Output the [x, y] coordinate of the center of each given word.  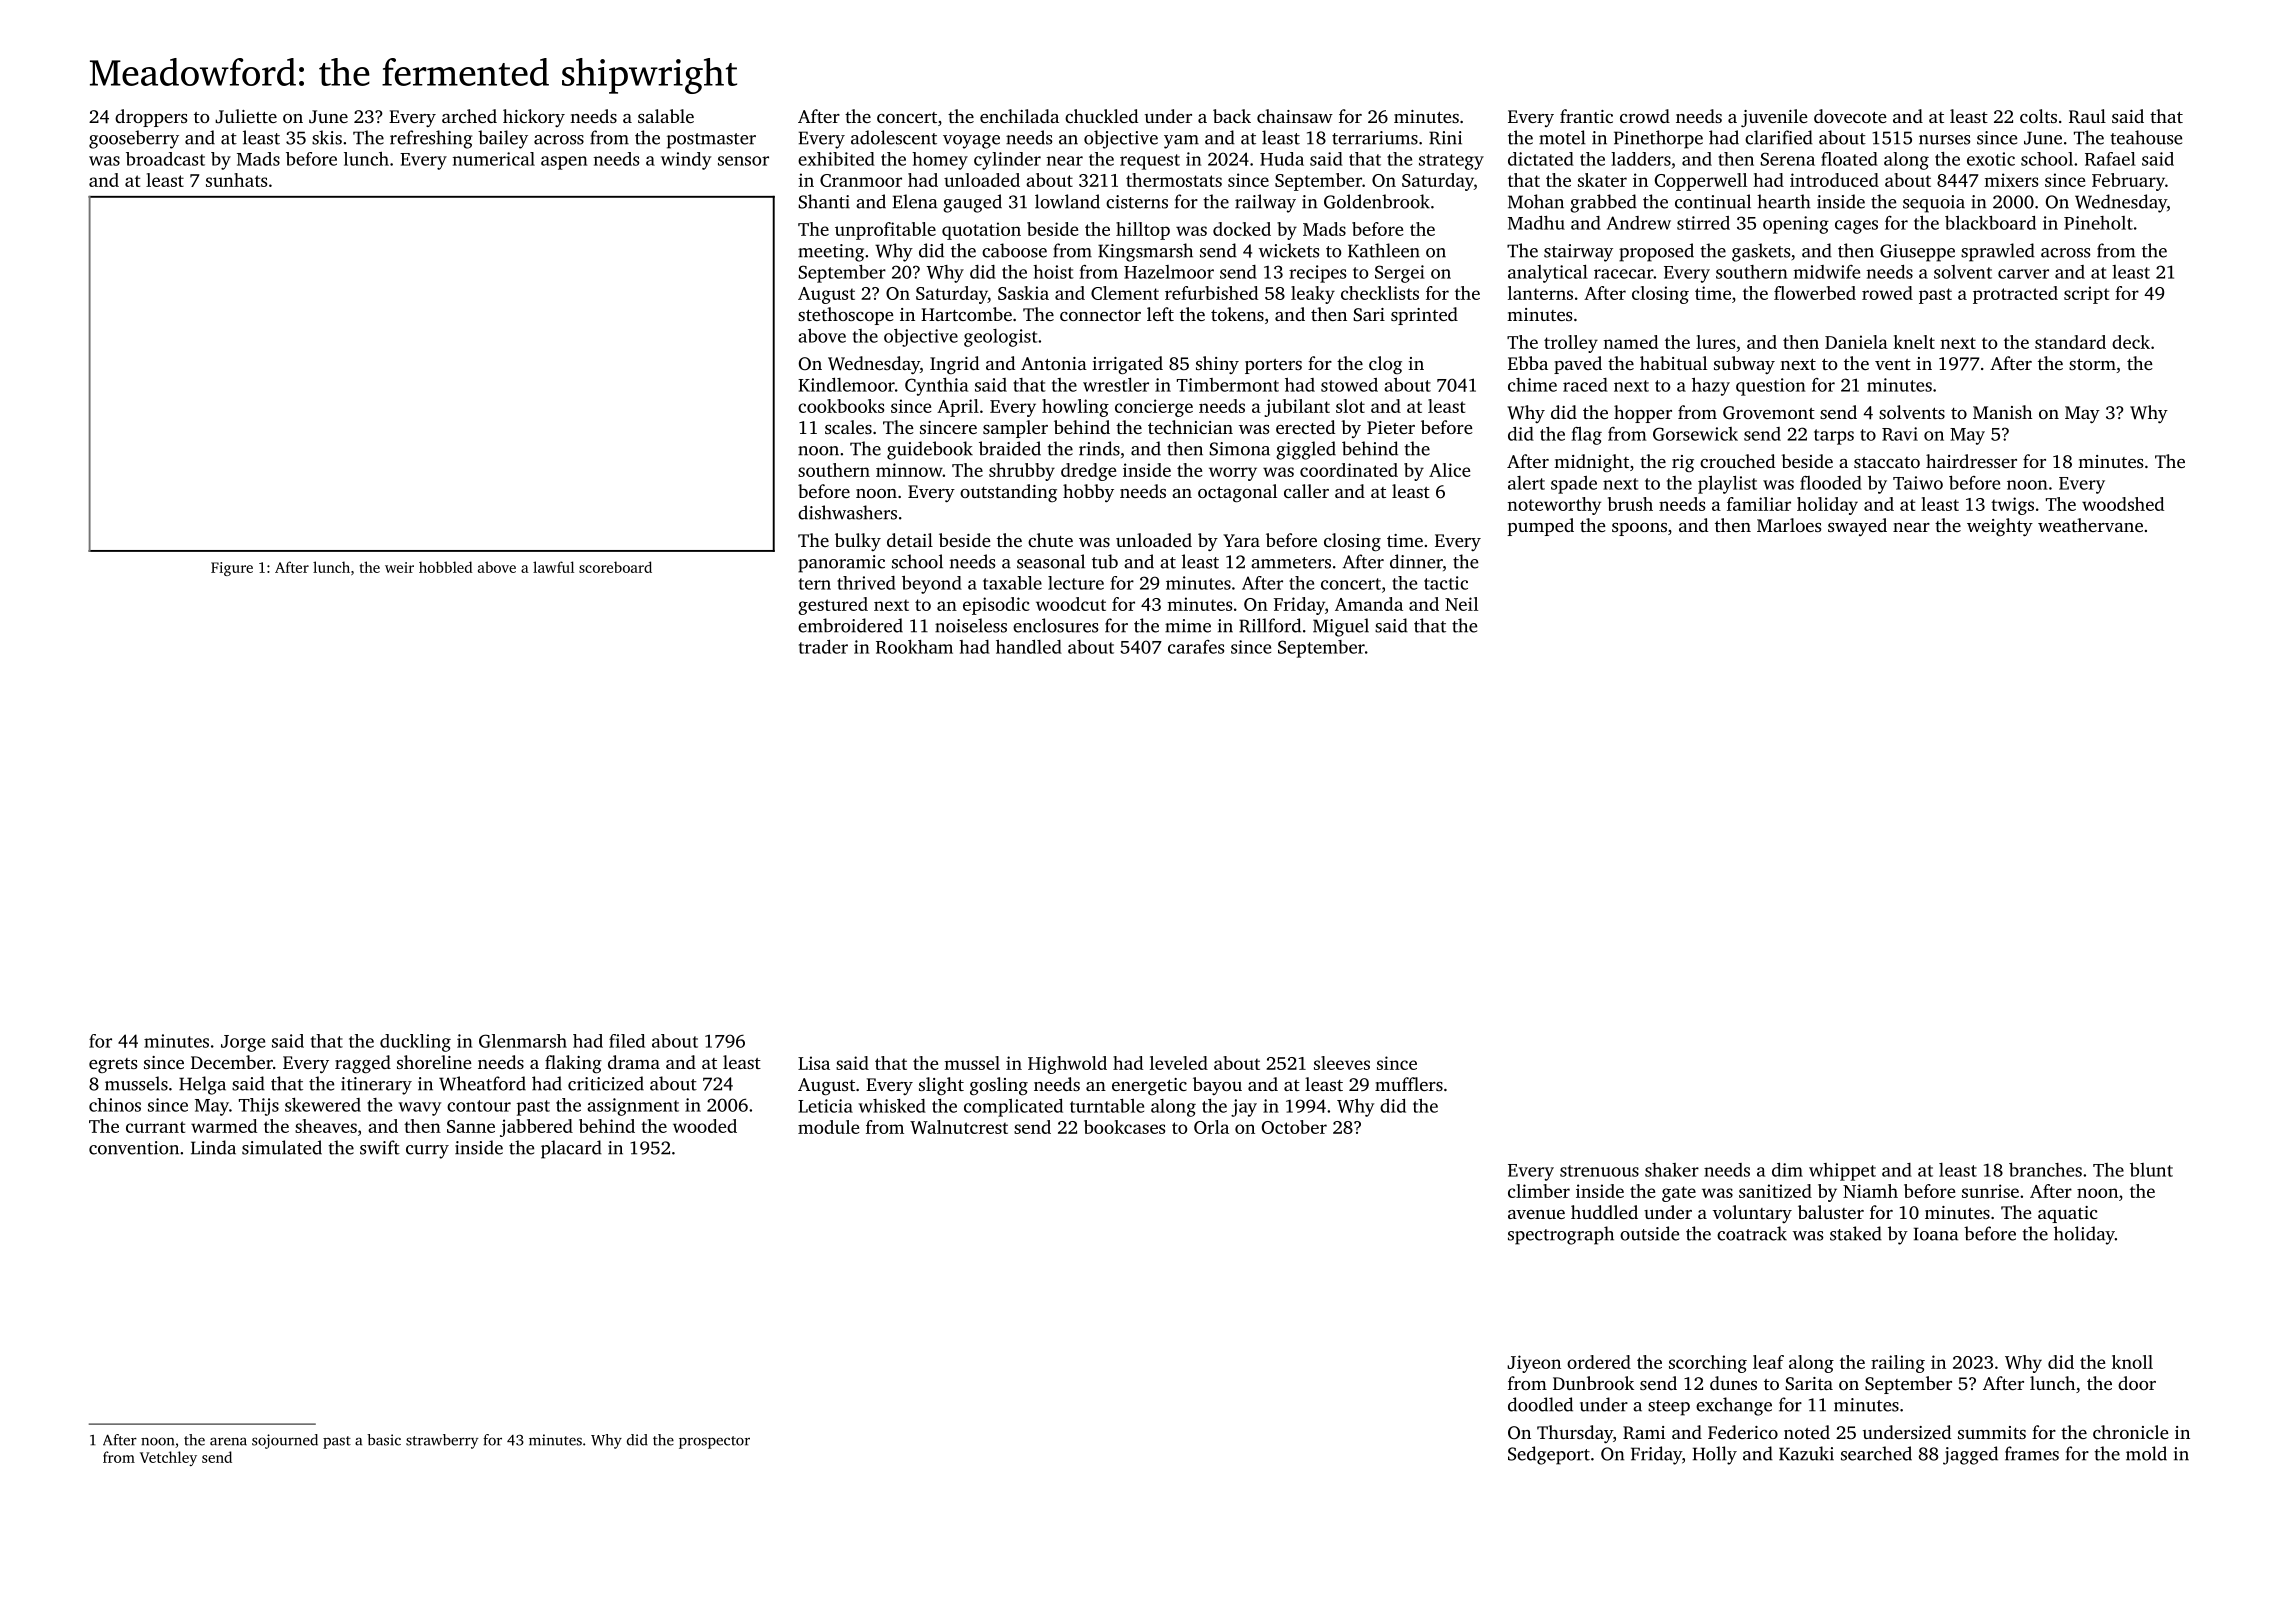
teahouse [2146, 137]
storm [2092, 364]
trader [823, 647]
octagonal [1237, 493]
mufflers [1409, 1084]
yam [1181, 142]
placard [571, 1149]
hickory [534, 118]
